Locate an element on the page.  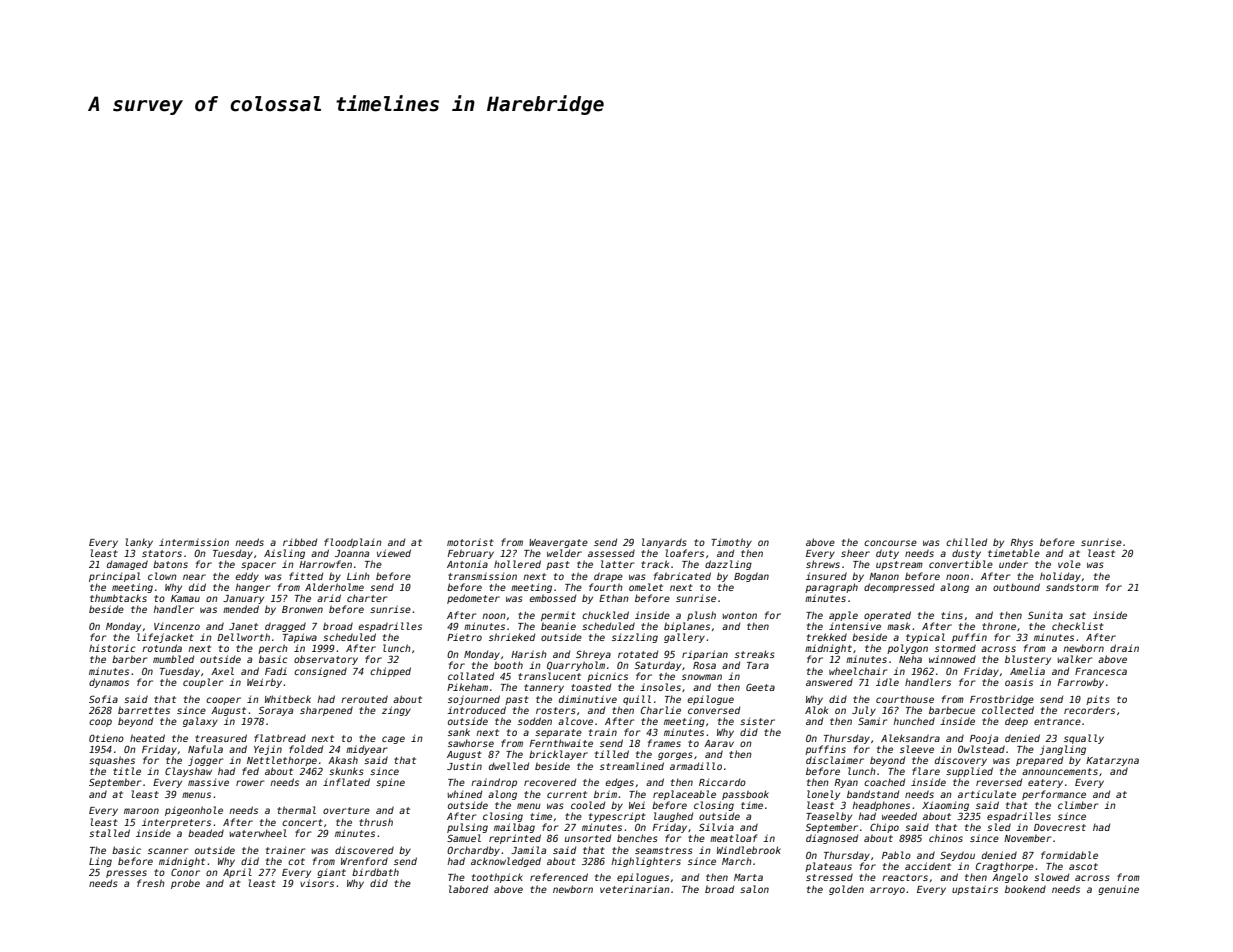
Rhys is located at coordinates (1021, 543).
